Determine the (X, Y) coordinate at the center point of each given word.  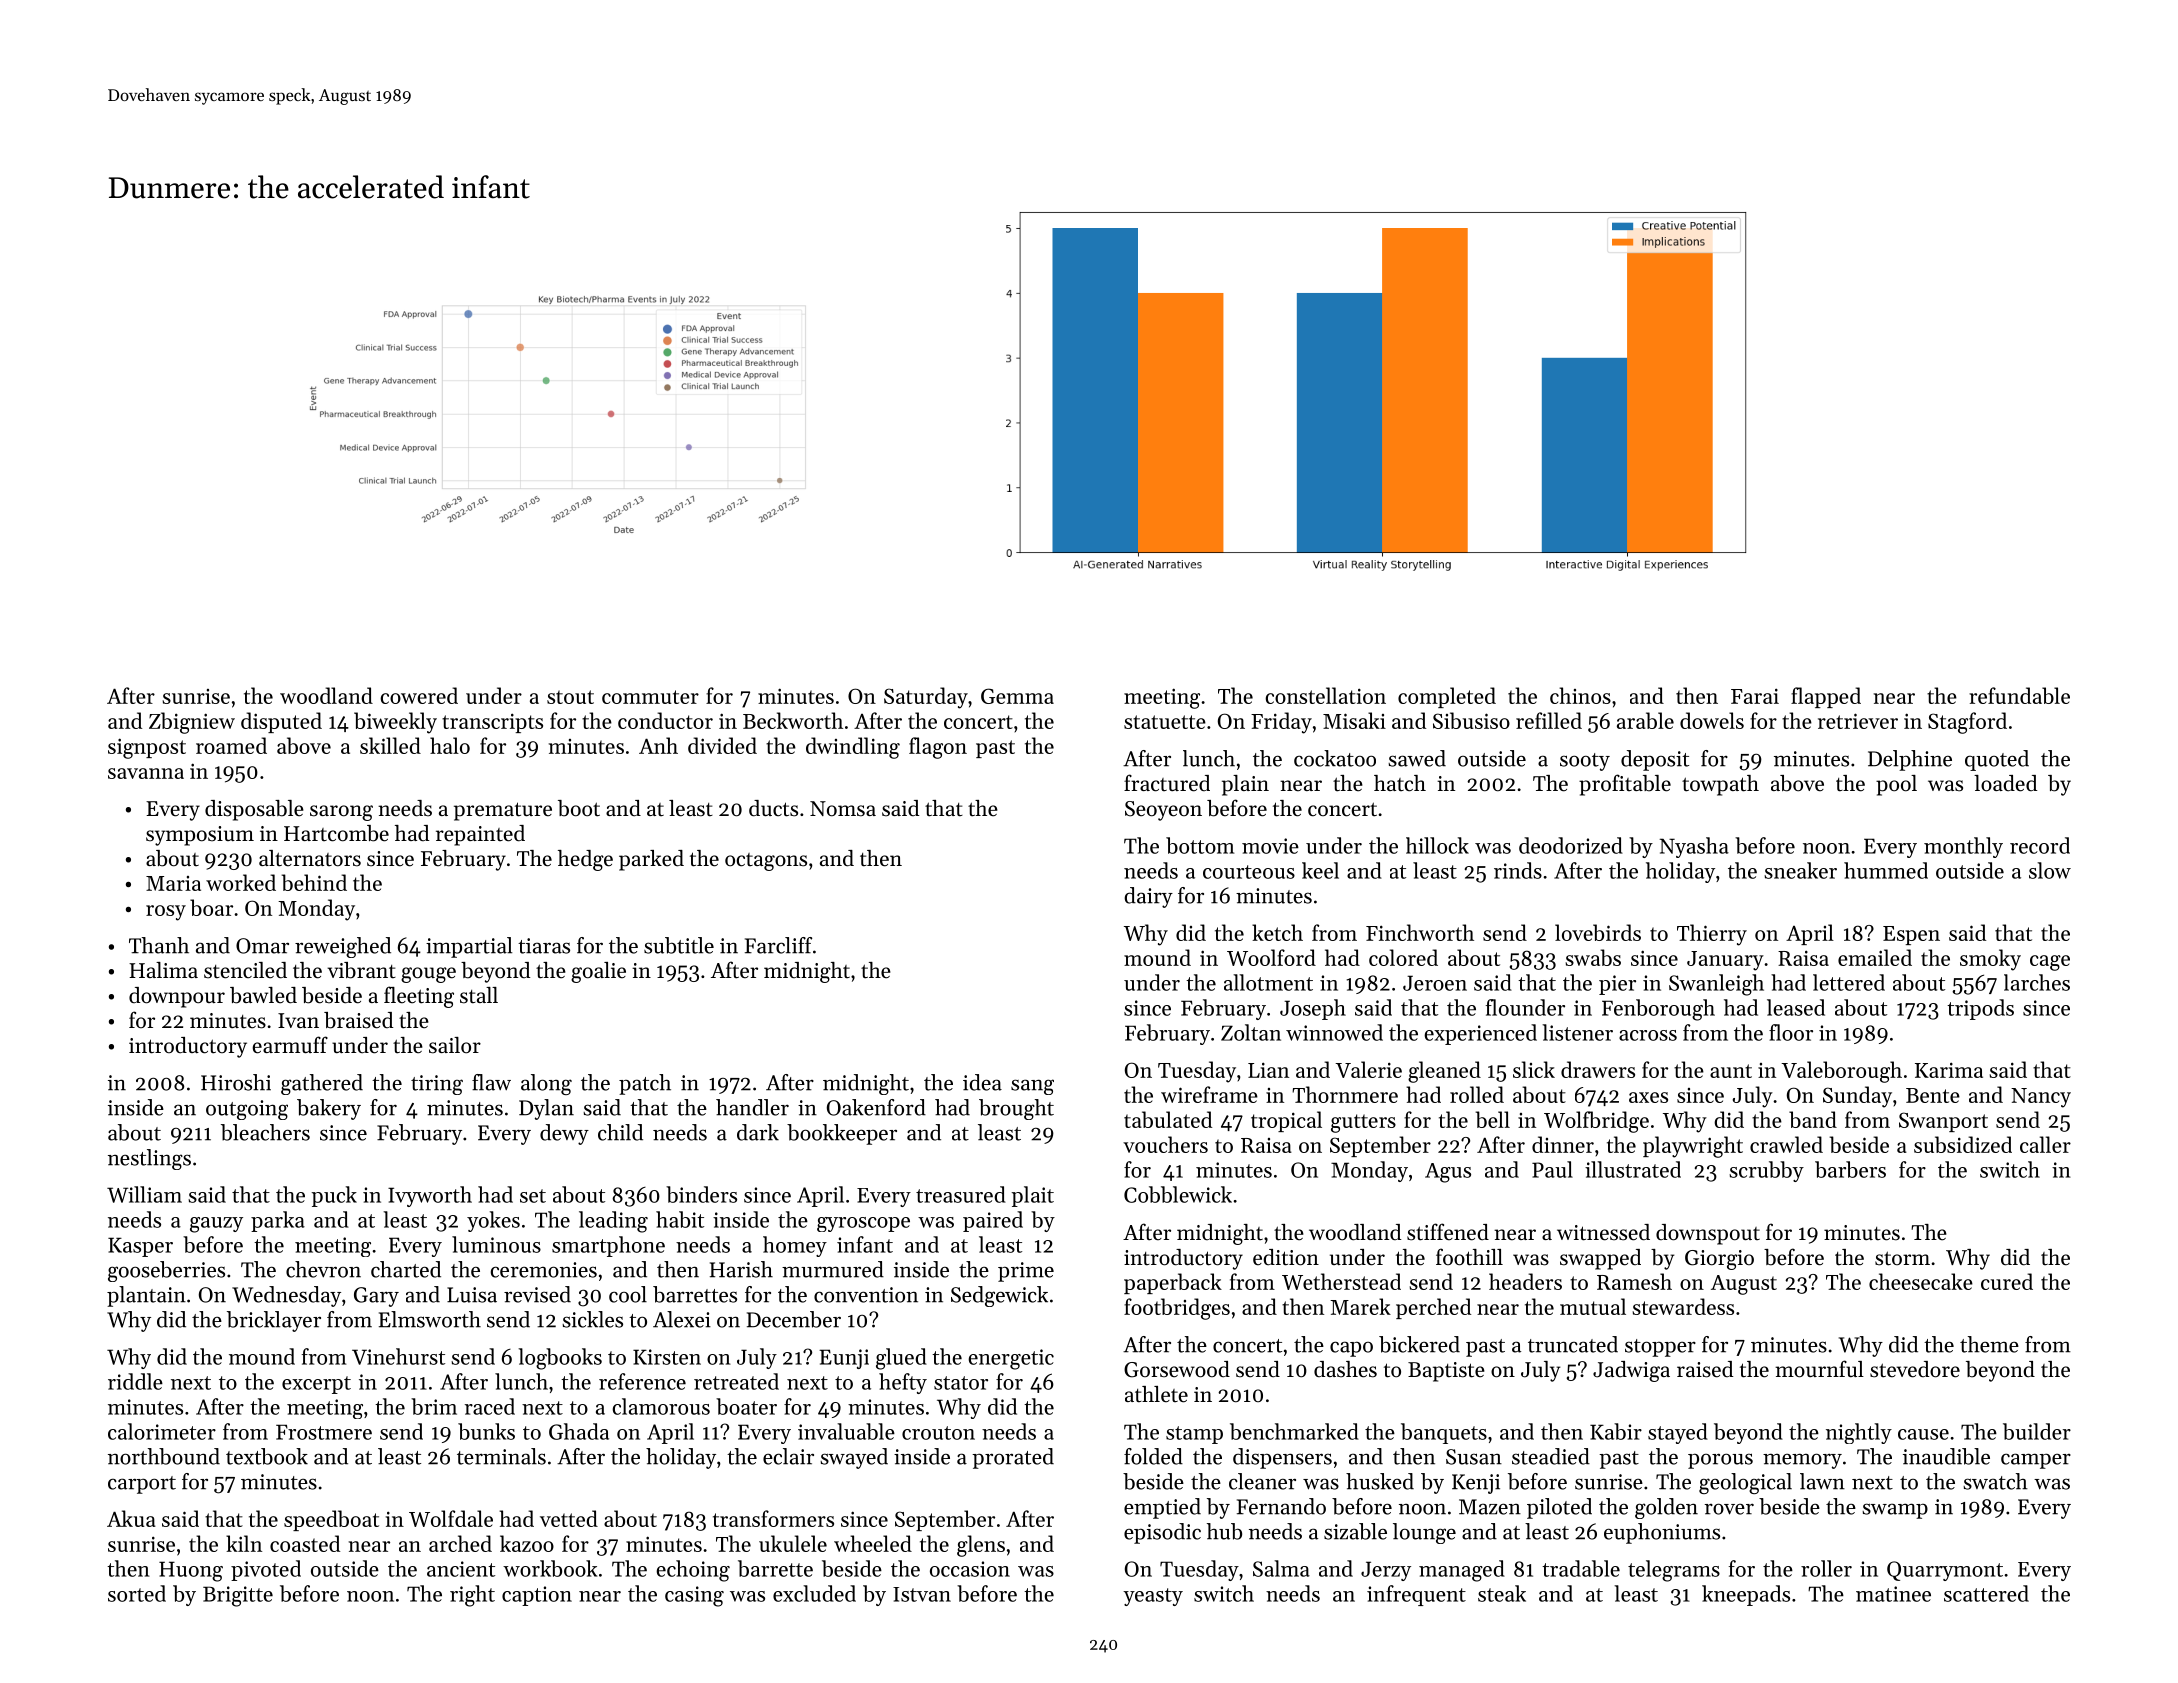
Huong (191, 1571)
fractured (1167, 783)
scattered (1986, 1593)
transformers (773, 1518)
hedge (585, 860)
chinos (1580, 695)
